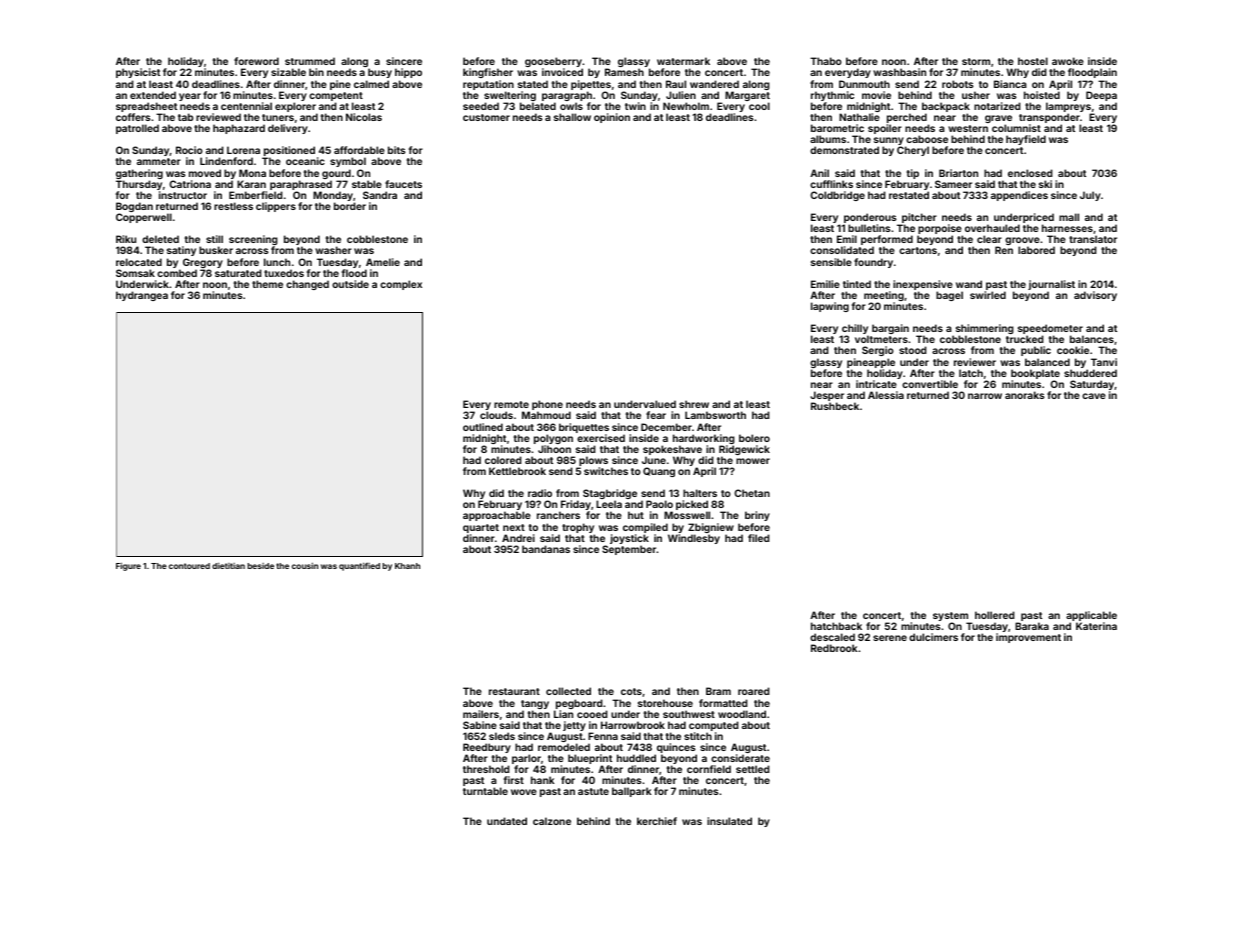  I want to click on hollered, so click(994, 615).
